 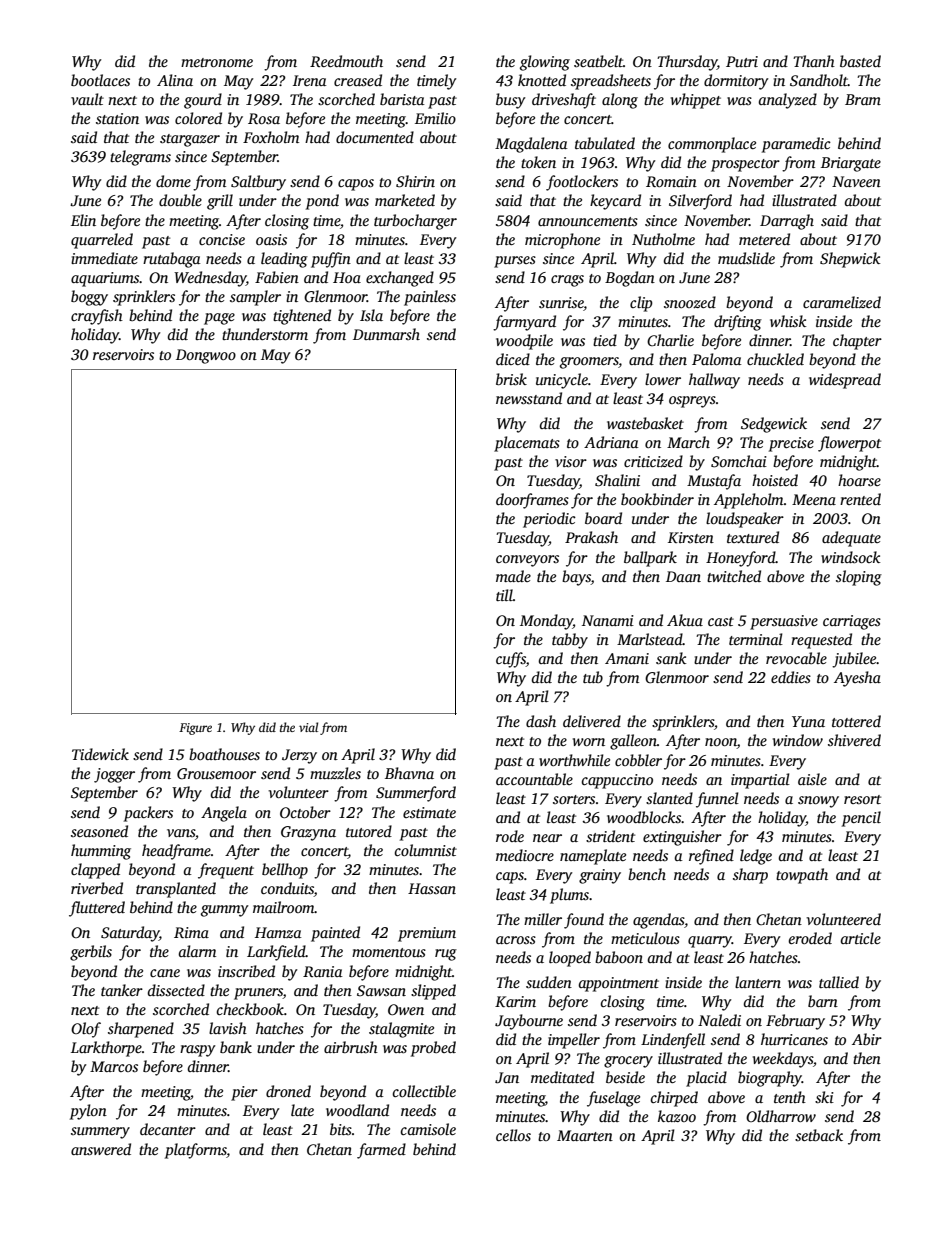 What do you see at coordinates (299, 756) in the document?
I see `Jerzy` at bounding box center [299, 756].
